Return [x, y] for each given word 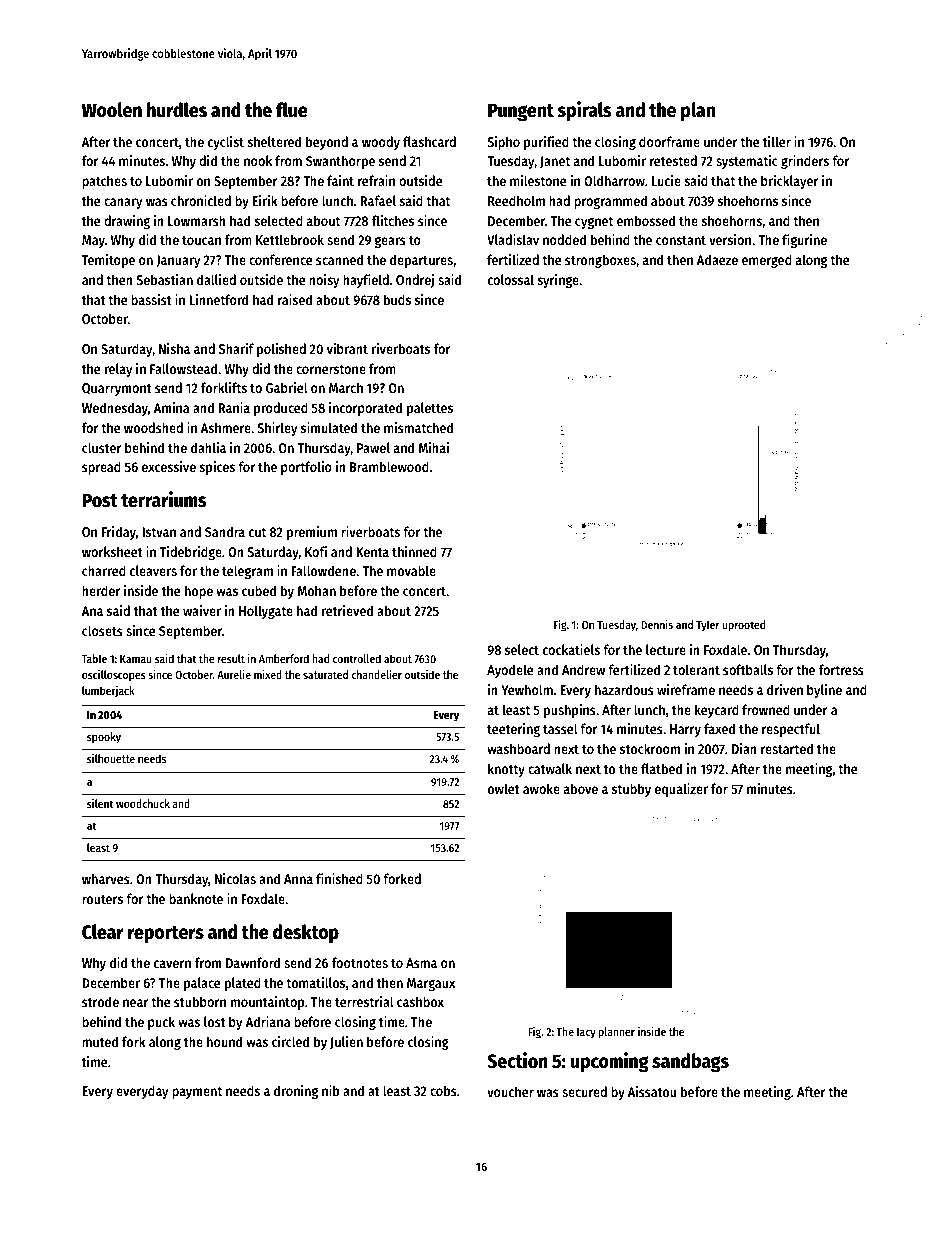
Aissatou [652, 1091]
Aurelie [234, 674]
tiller [777, 141]
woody [381, 143]
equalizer [681, 790]
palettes [430, 409]
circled [290, 1041]
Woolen [112, 110]
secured [584, 1091]
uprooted [743, 626]
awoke [541, 788]
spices [217, 468]
